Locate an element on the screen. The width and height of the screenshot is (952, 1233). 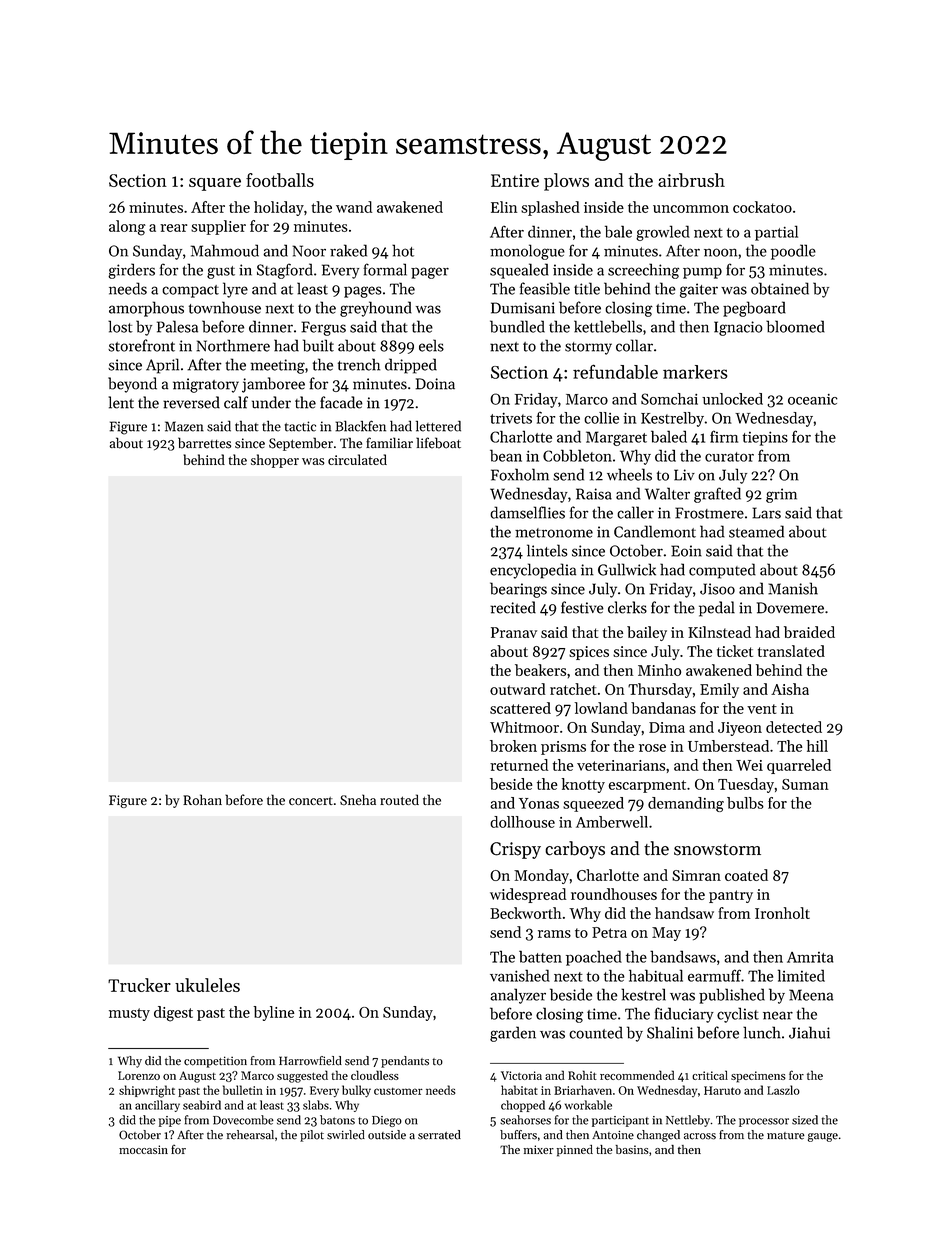
basins is located at coordinates (632, 1149).
